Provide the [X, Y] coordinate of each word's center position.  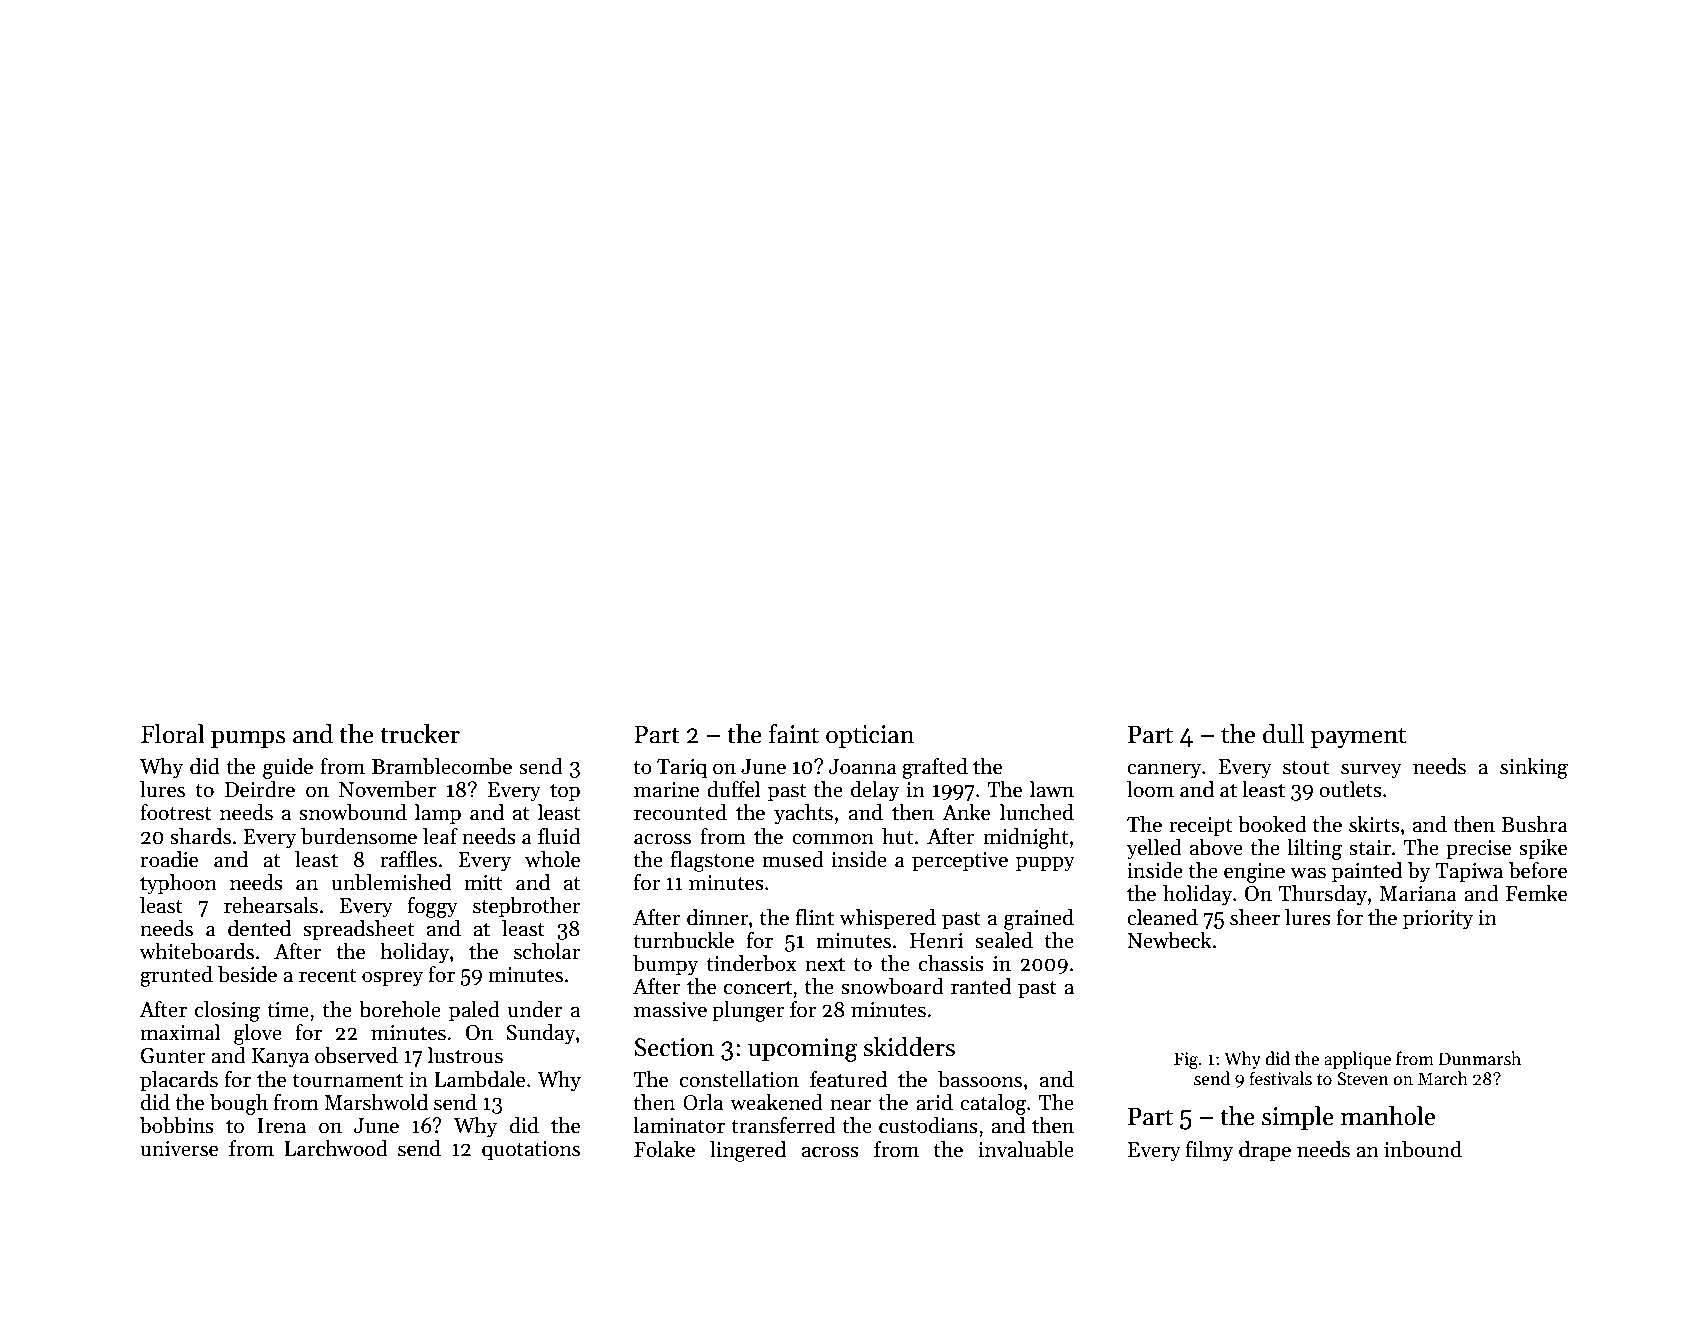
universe [179, 1149]
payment [1358, 737]
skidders [909, 1047]
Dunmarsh [1480, 1058]
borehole [400, 1009]
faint [794, 734]
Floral [173, 734]
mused [793, 859]
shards [200, 836]
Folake [664, 1149]
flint [815, 917]
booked [1272, 824]
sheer [1255, 917]
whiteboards [196, 951]
